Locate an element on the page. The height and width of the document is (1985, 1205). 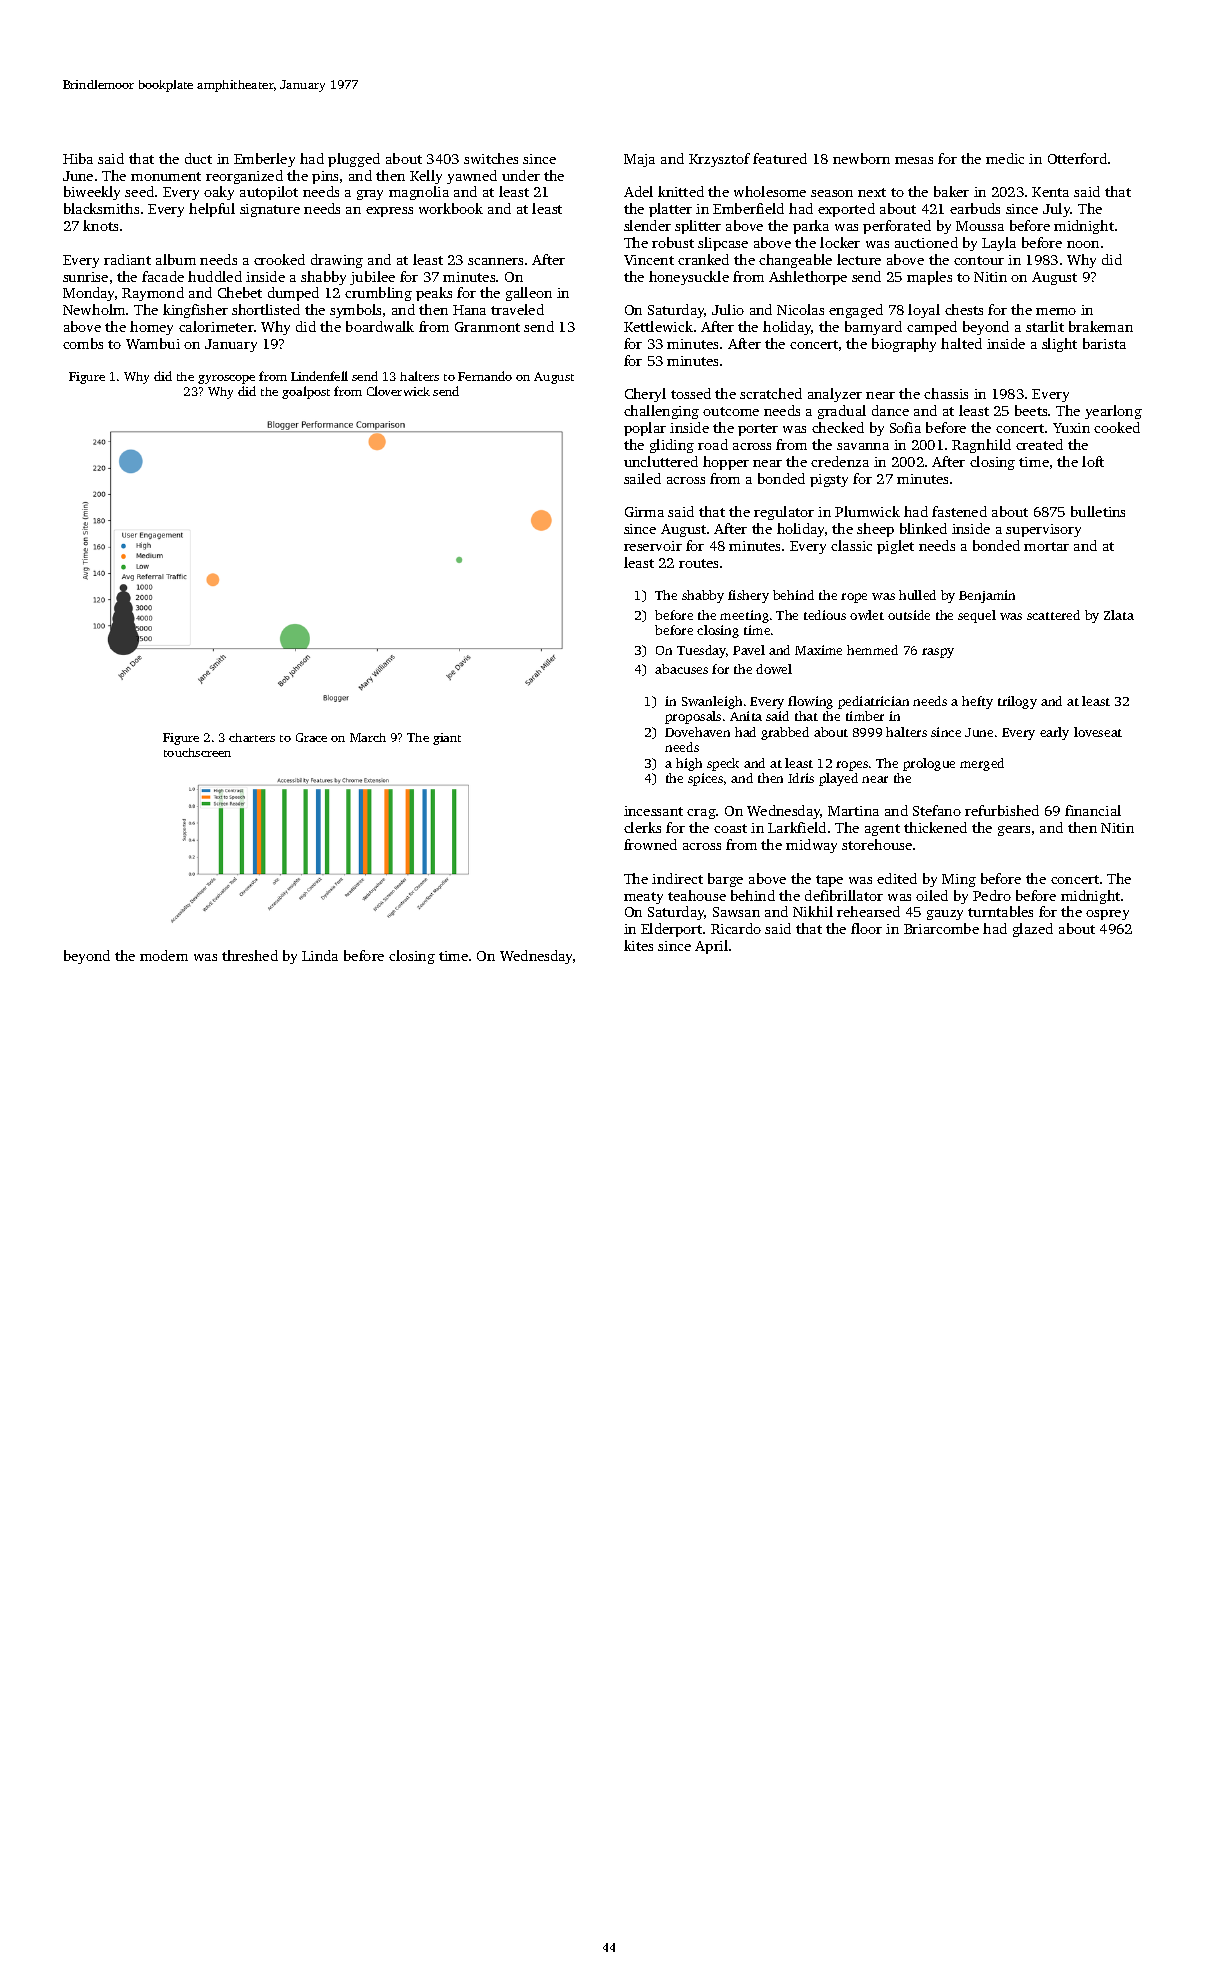
spices is located at coordinates (705, 779).
